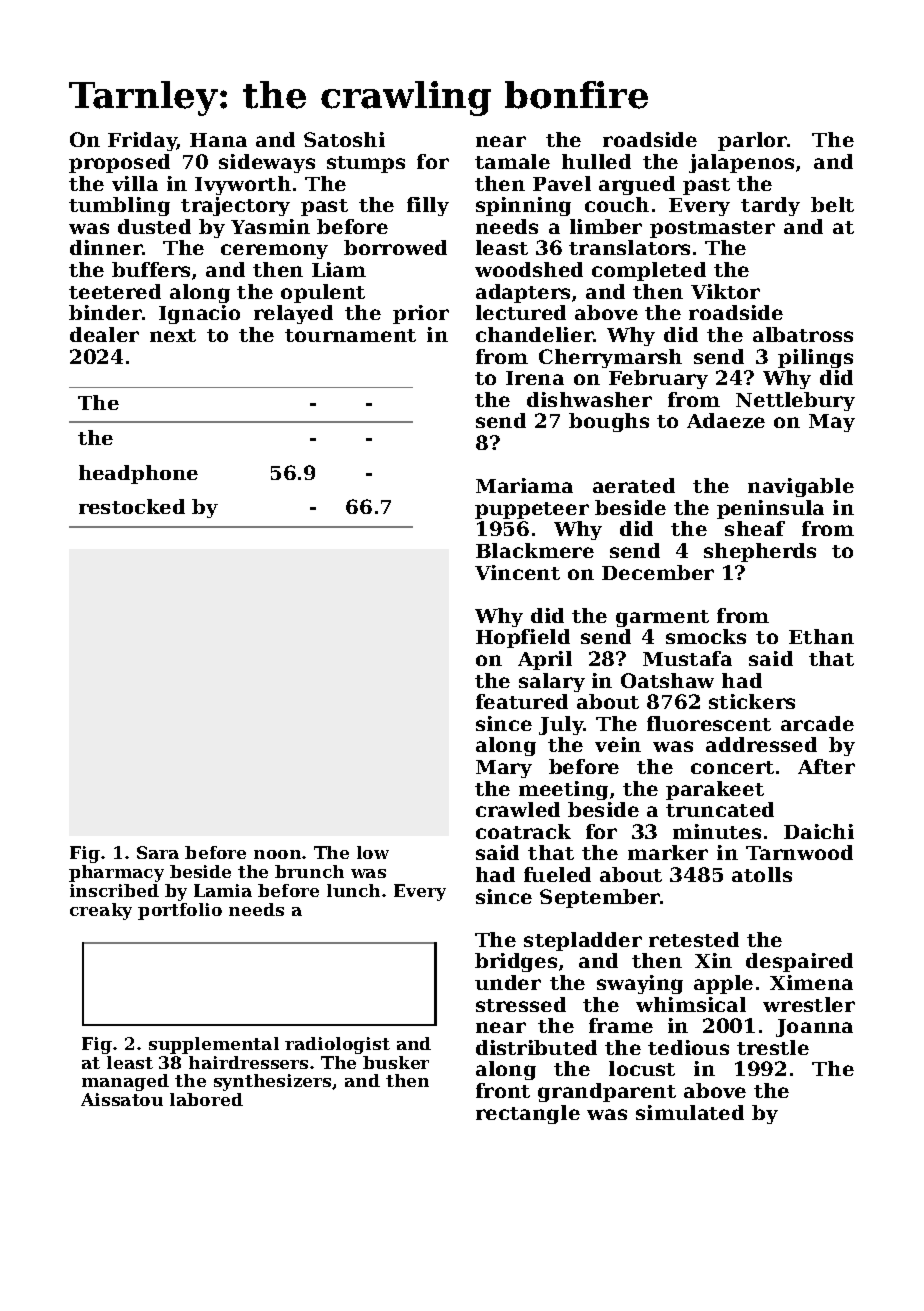  What do you see at coordinates (752, 701) in the document?
I see `stickers` at bounding box center [752, 701].
